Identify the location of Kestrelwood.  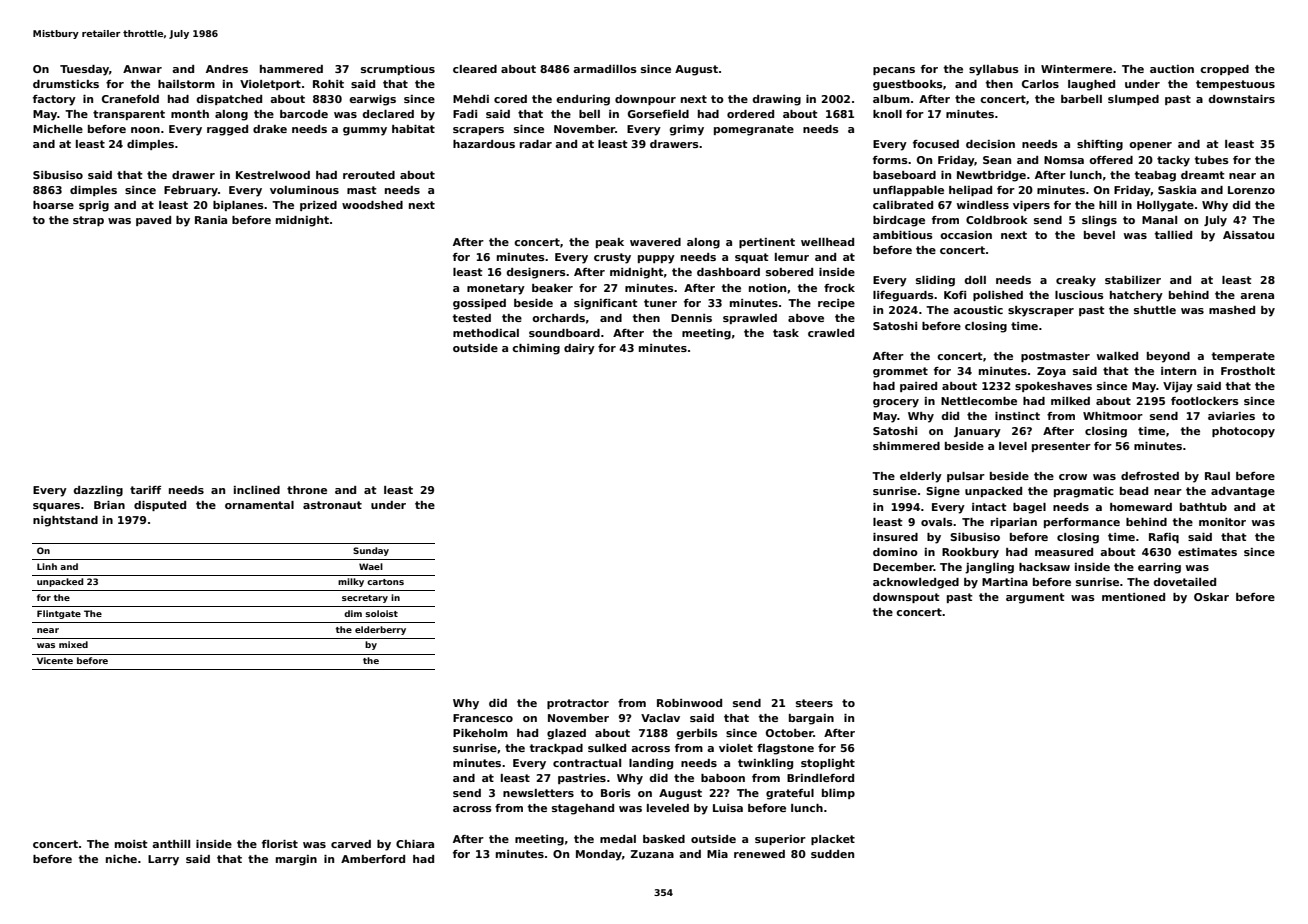
(273, 175).
